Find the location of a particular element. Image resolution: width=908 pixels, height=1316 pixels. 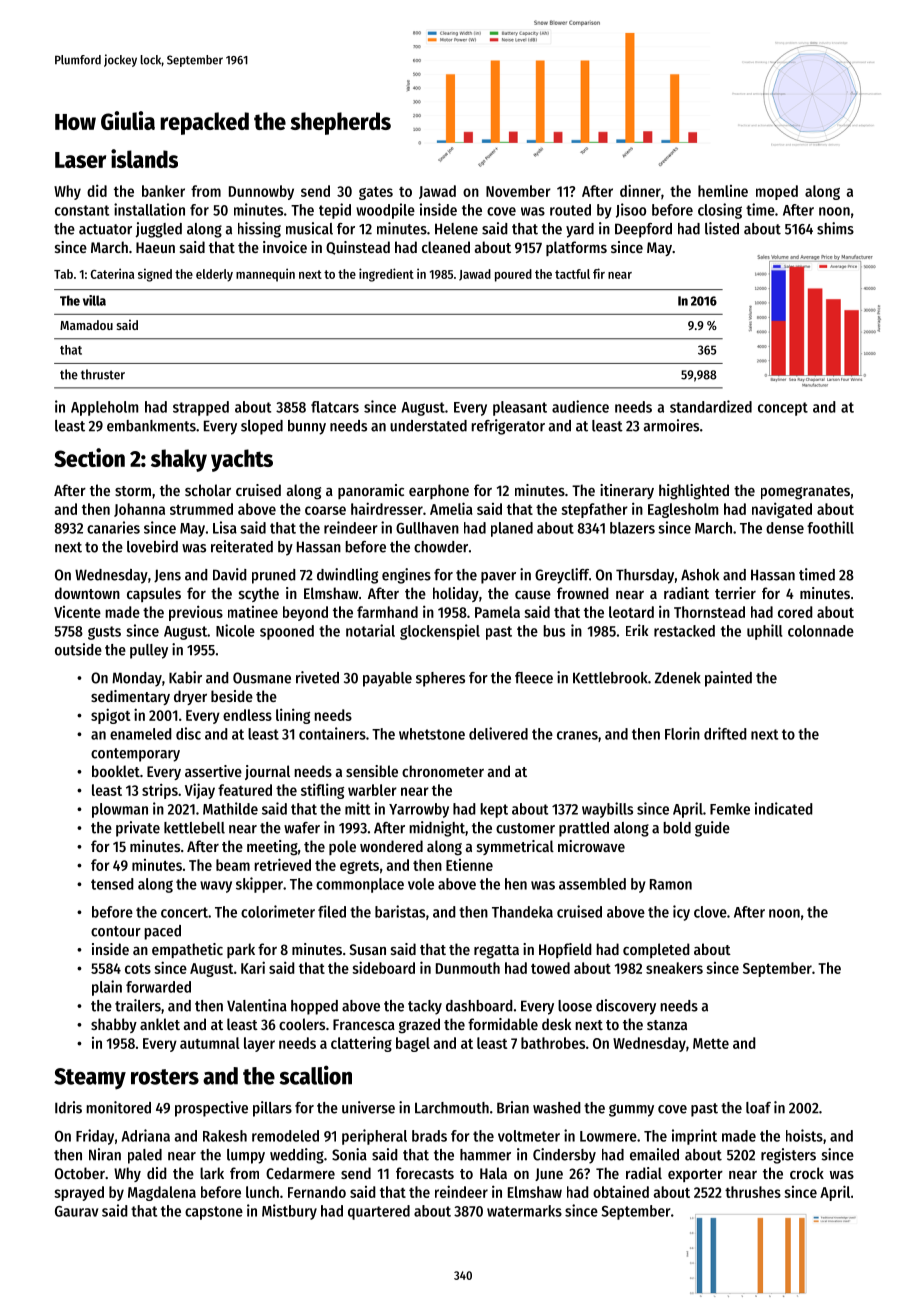

thrushes is located at coordinates (753, 1192).
